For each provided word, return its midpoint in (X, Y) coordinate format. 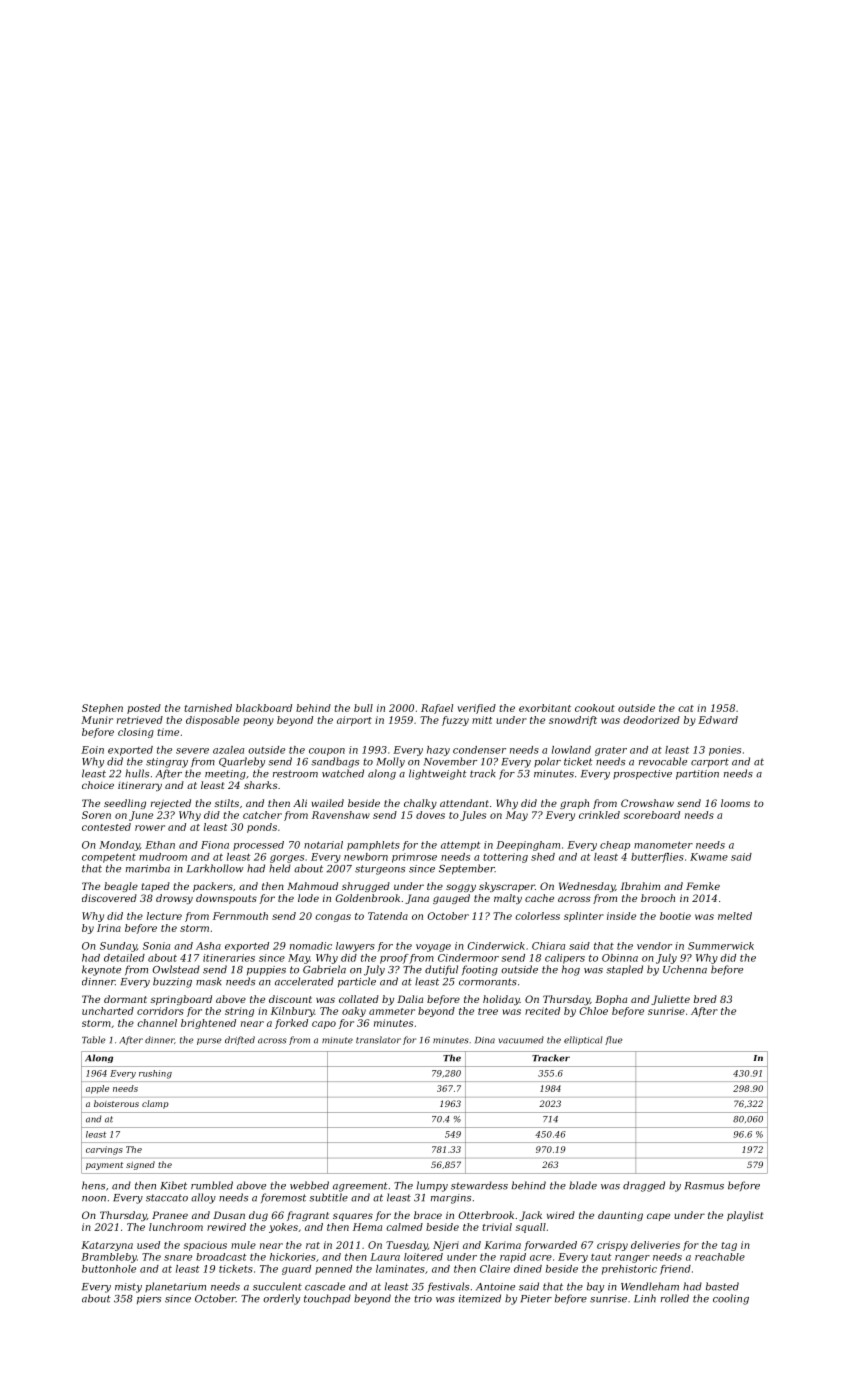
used (148, 1245)
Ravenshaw (341, 815)
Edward (718, 720)
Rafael (437, 709)
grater (611, 751)
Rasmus (704, 1186)
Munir (97, 720)
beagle (121, 887)
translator (378, 1040)
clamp (155, 1104)
